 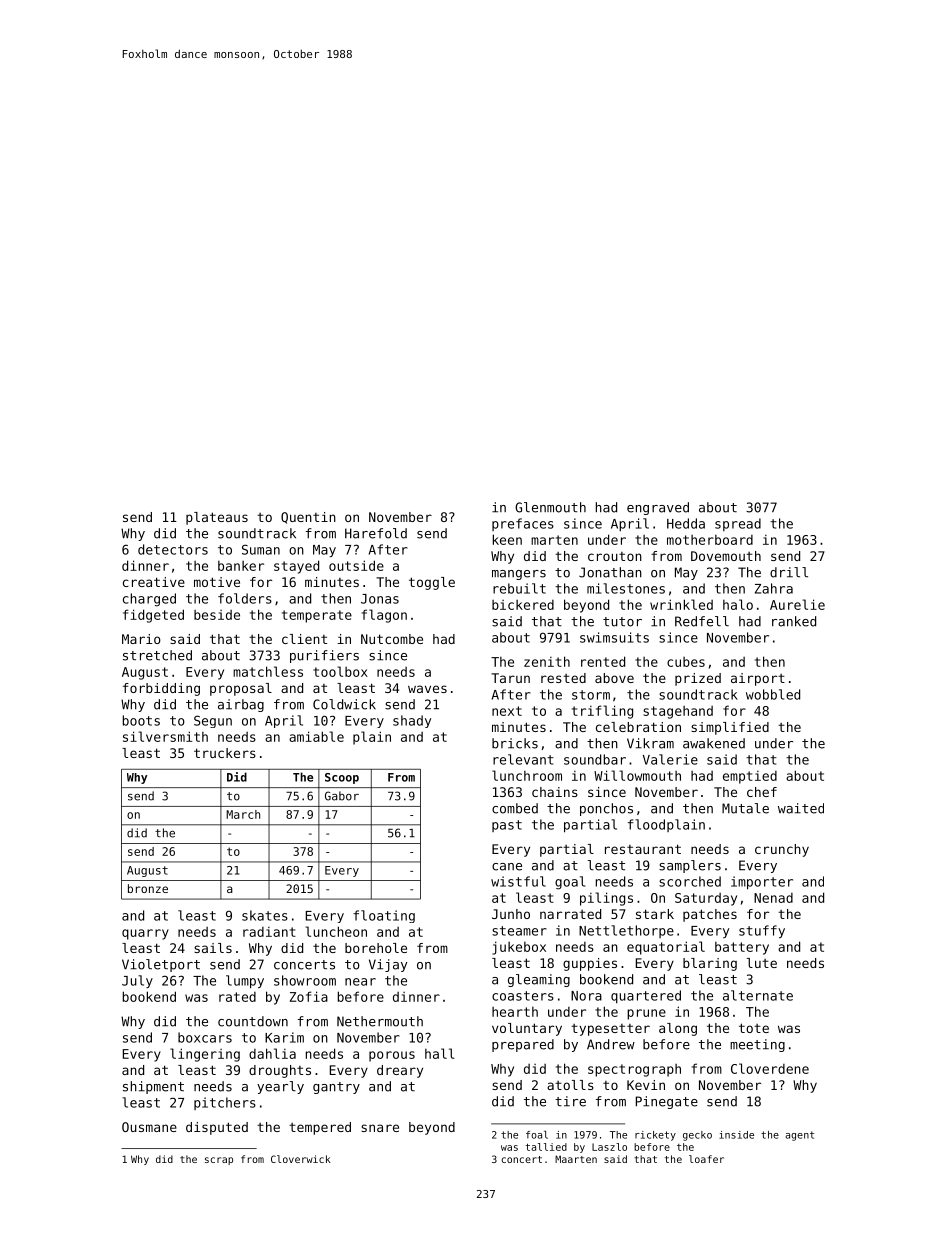 I want to click on Valerie, so click(x=670, y=759).
